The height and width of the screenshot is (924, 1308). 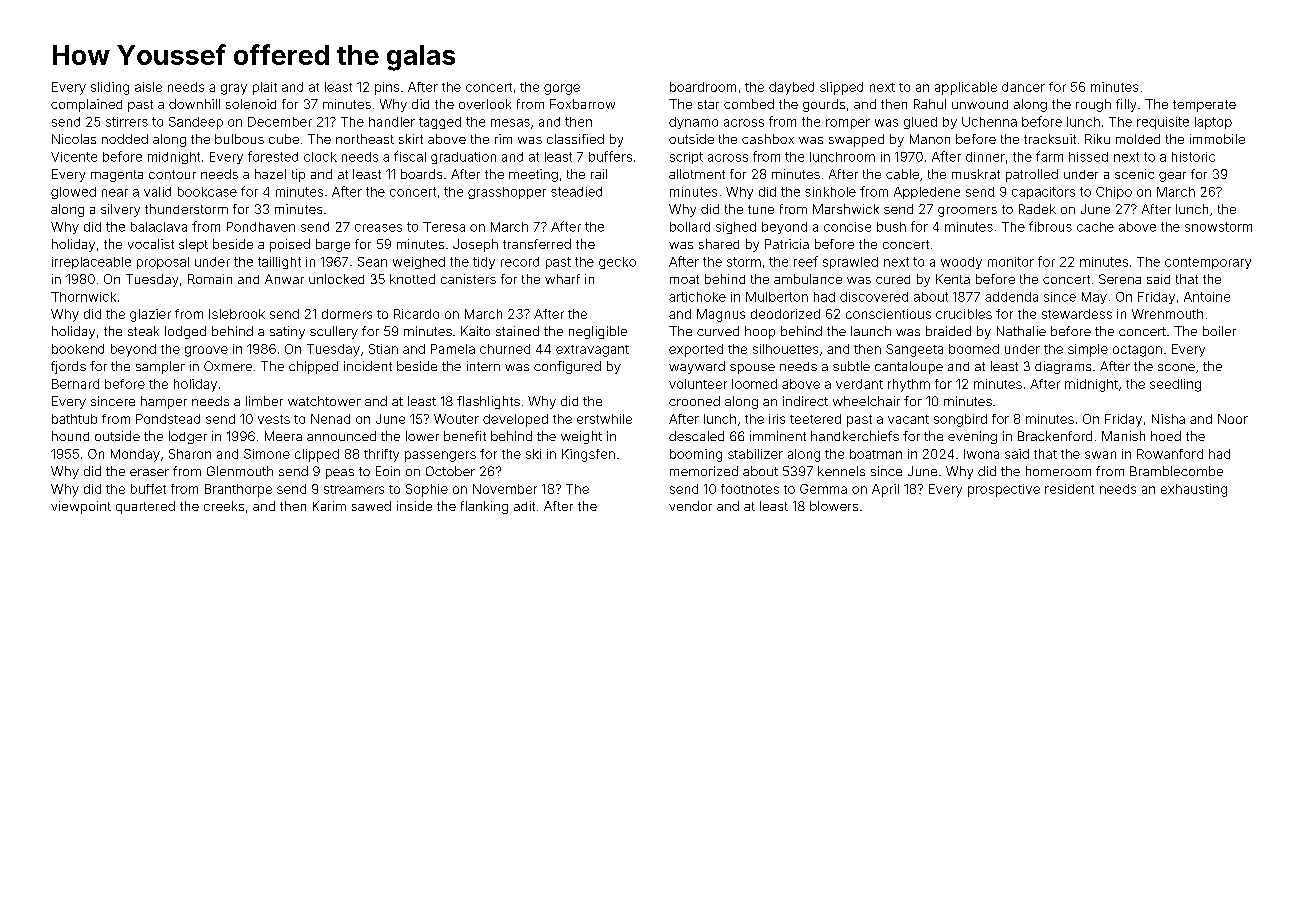 What do you see at coordinates (329, 506) in the screenshot?
I see `Karim` at bounding box center [329, 506].
